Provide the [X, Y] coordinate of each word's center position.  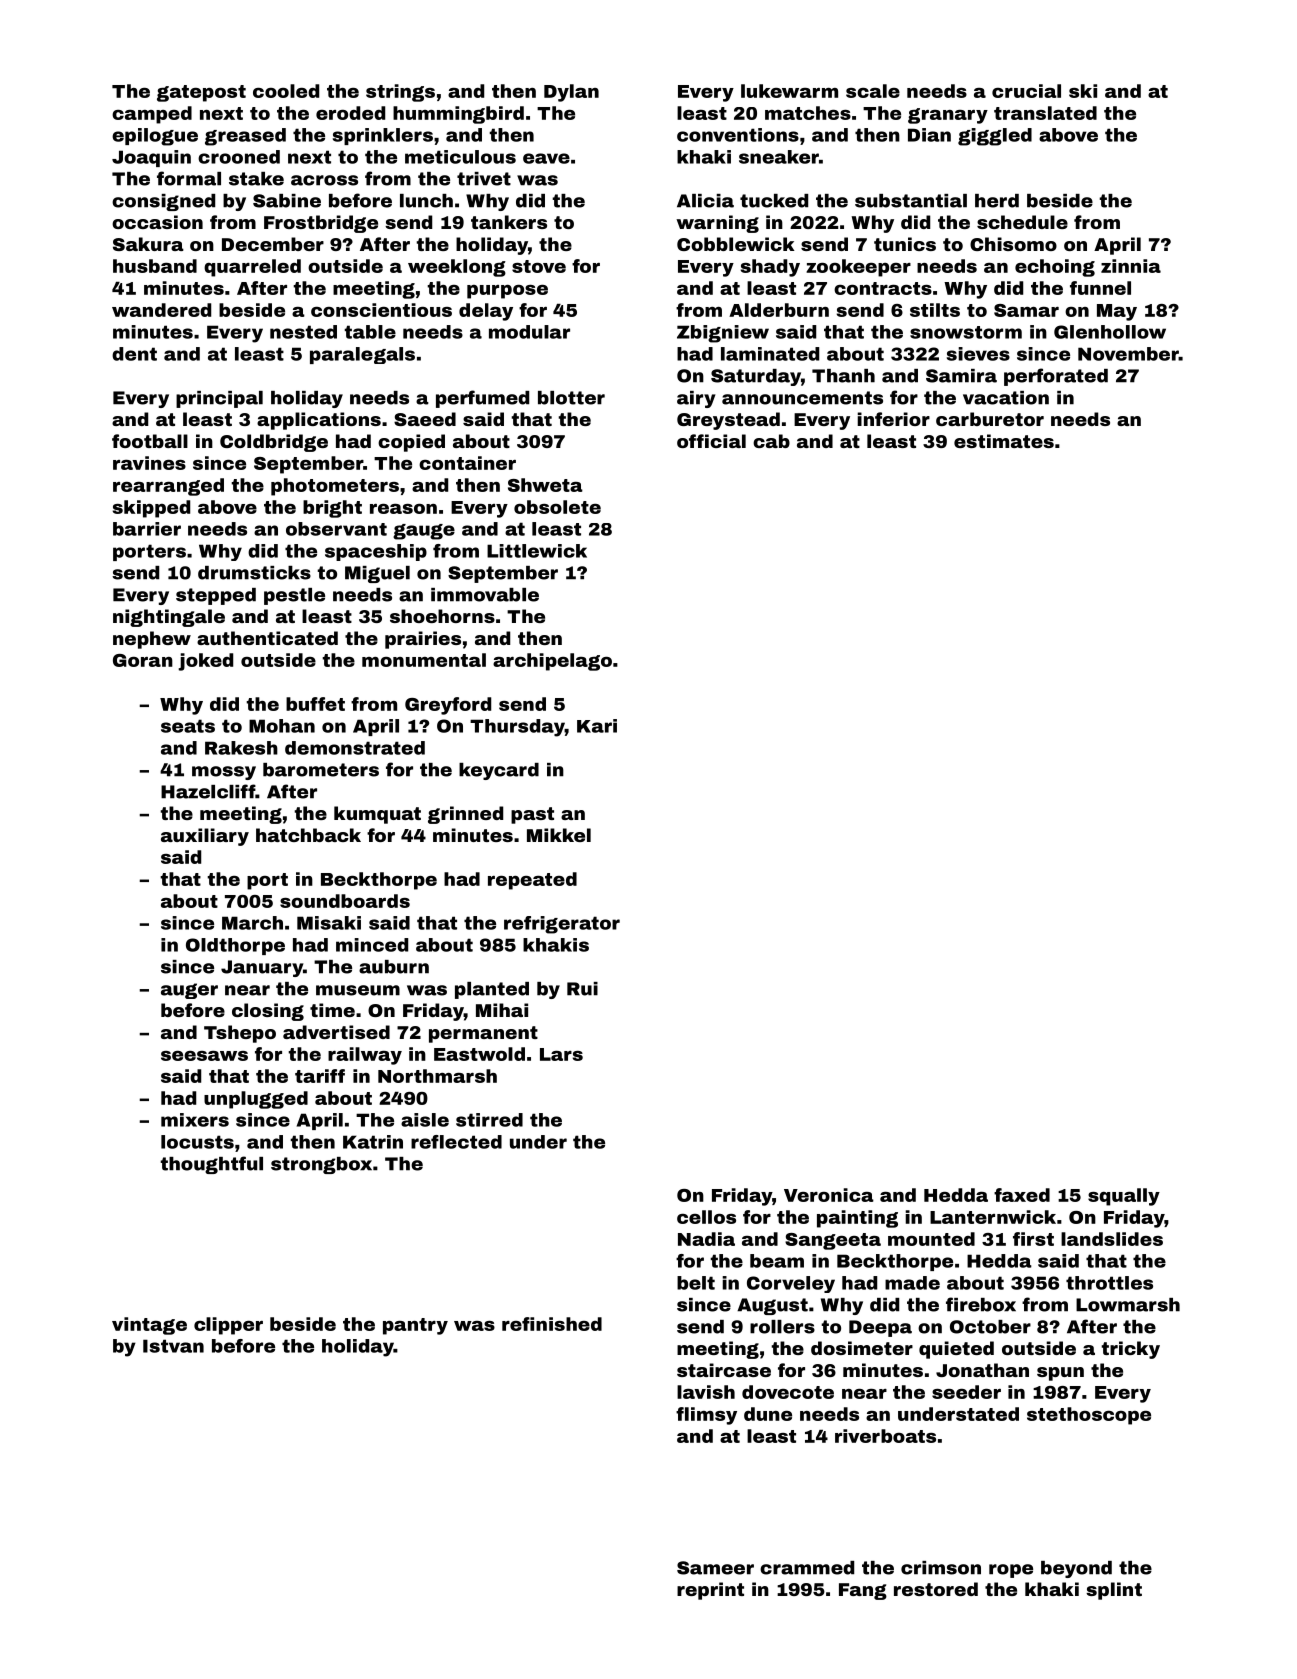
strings [400, 93]
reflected [456, 1142]
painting [857, 1219]
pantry [415, 1326]
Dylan [571, 93]
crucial [1026, 91]
